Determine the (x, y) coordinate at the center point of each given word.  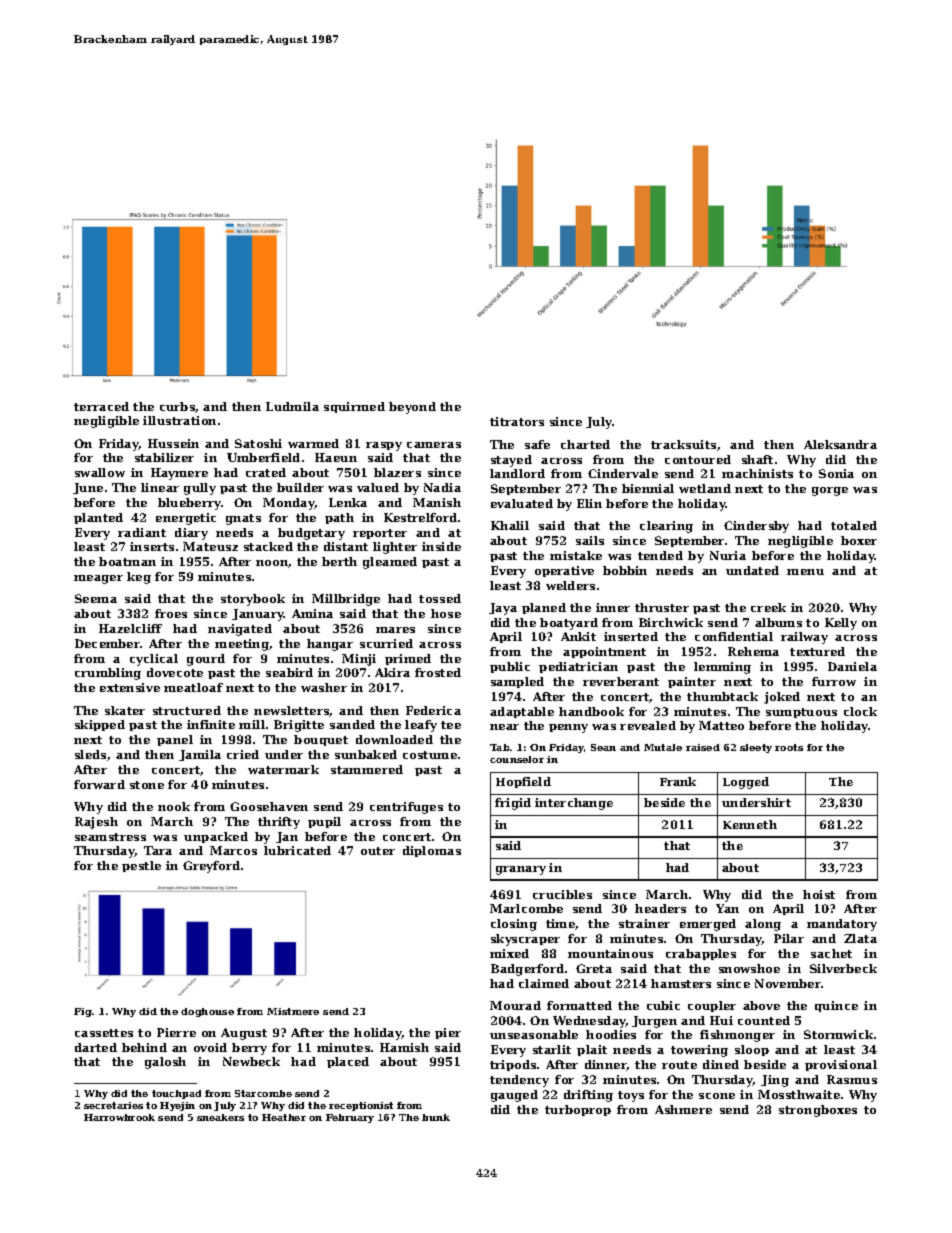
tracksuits (683, 444)
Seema (96, 598)
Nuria (728, 555)
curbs (177, 406)
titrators (517, 421)
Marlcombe (526, 908)
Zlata (860, 938)
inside (441, 546)
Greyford (211, 867)
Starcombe (263, 1093)
